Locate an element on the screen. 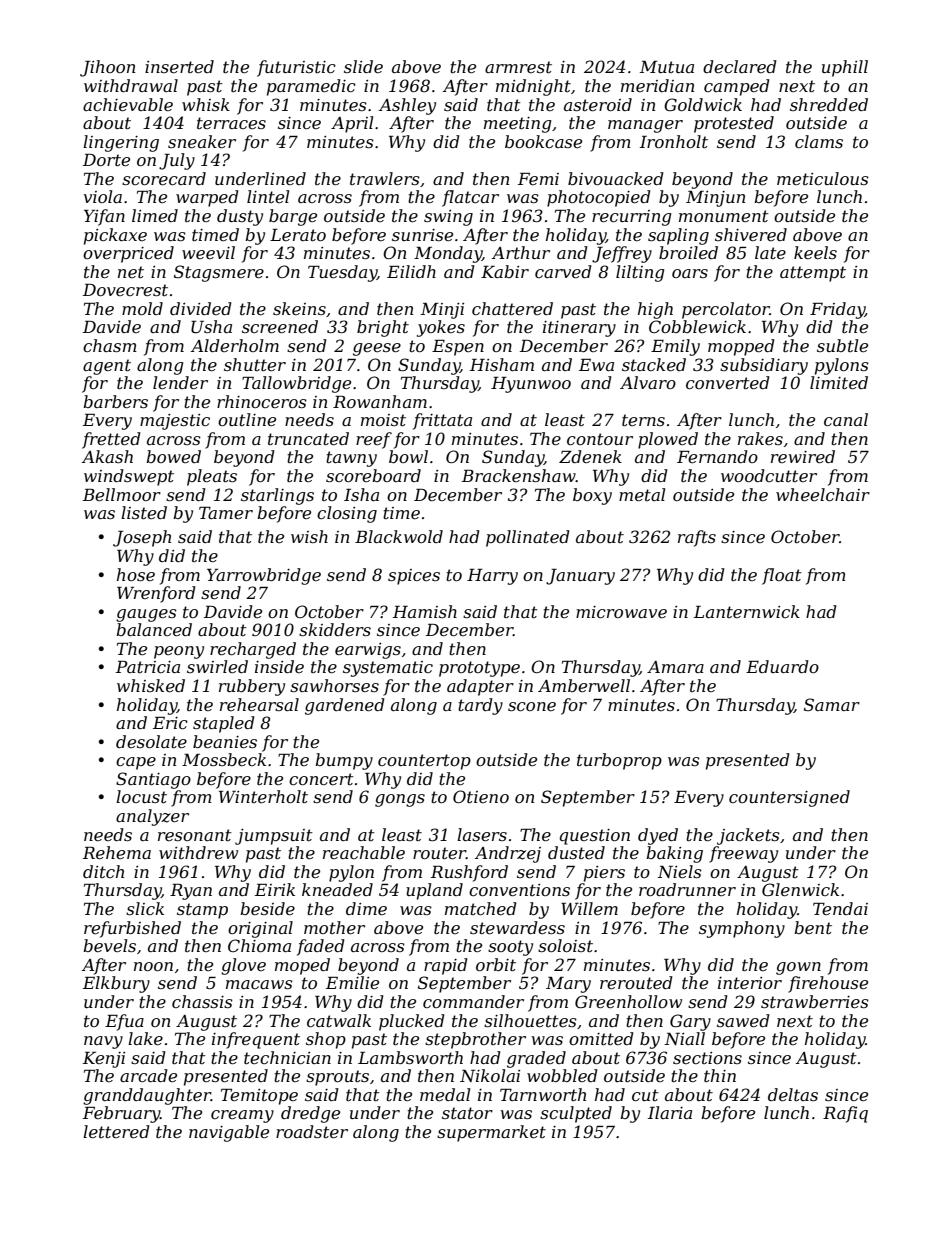 The width and height of the screenshot is (952, 1233). plowed is located at coordinates (668, 440).
